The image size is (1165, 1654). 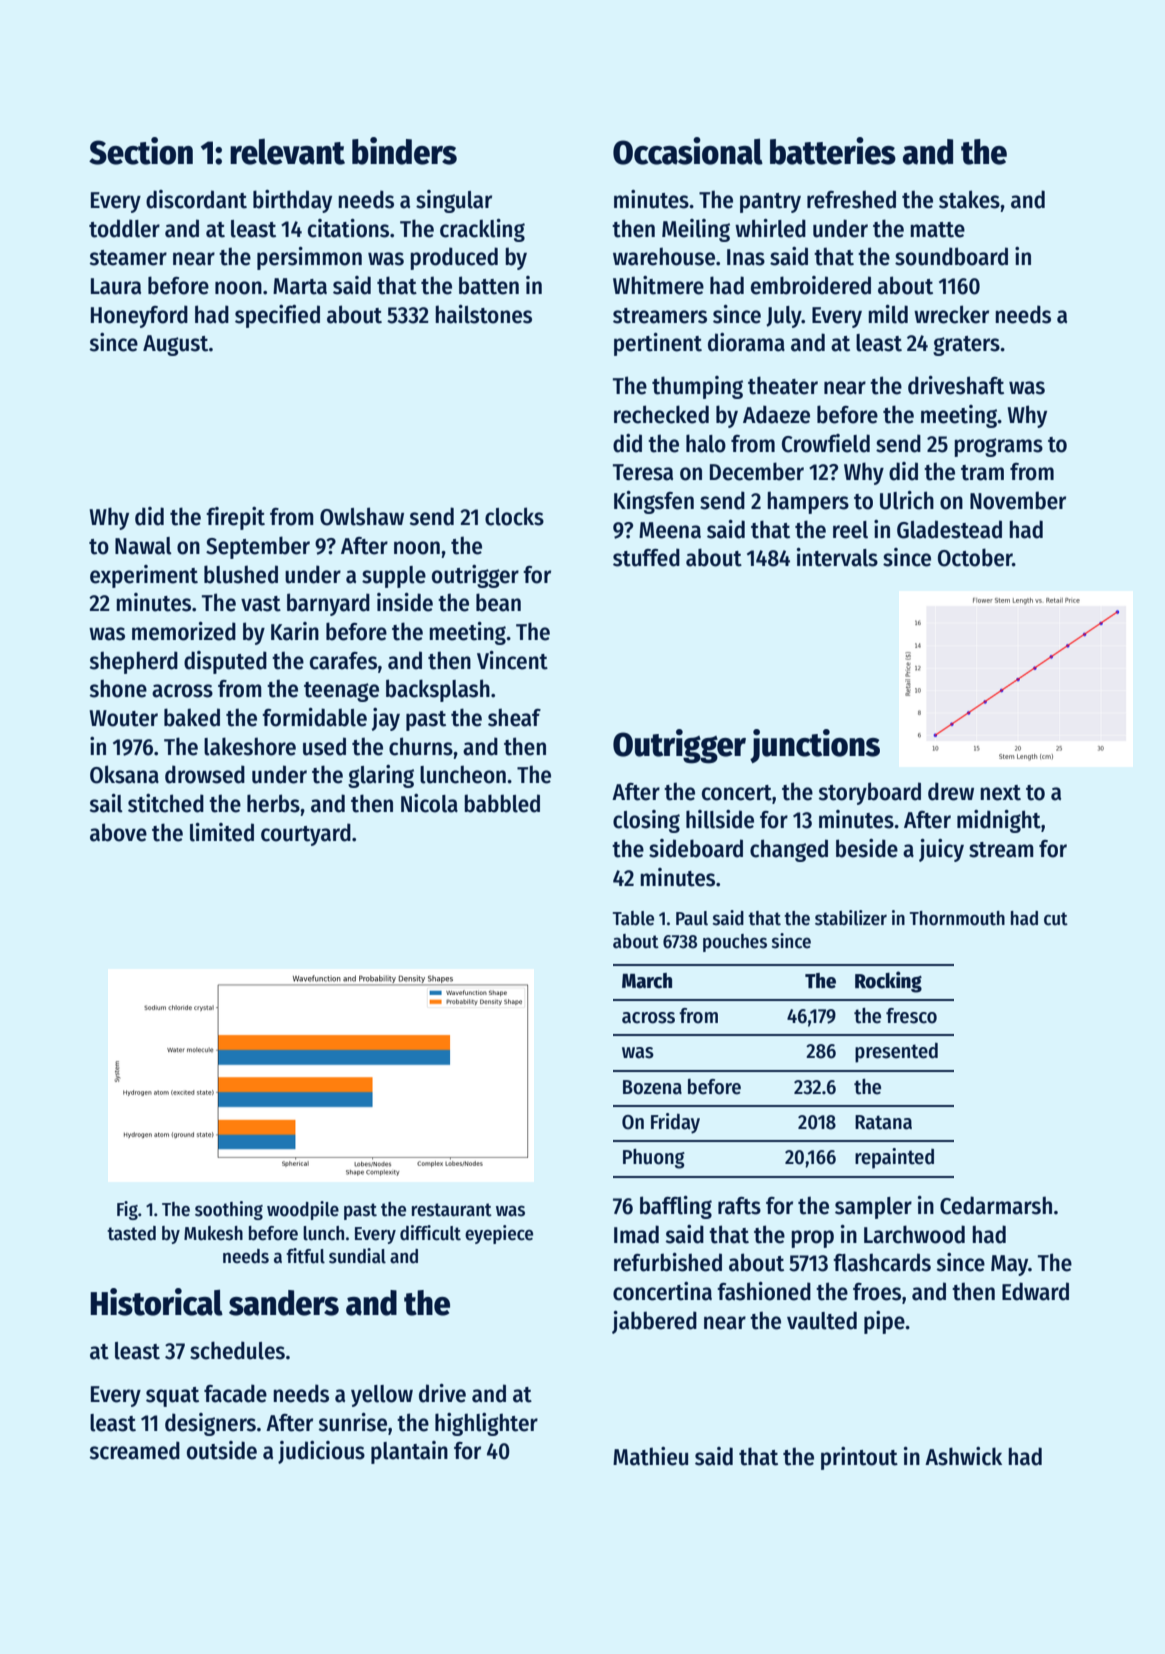 What do you see at coordinates (141, 151) in the screenshot?
I see `Section` at bounding box center [141, 151].
